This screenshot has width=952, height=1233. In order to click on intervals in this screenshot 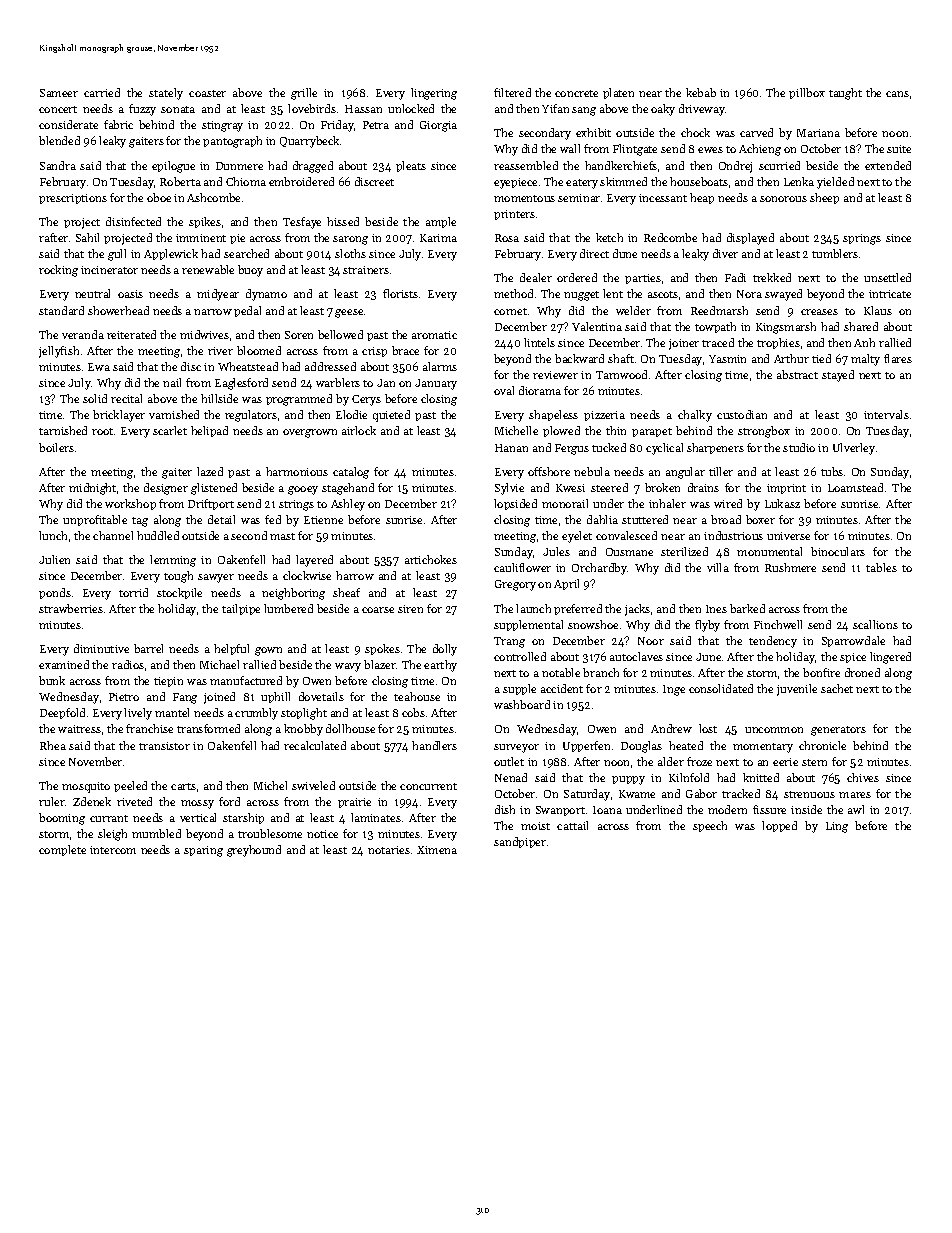, I will do `click(886, 414)`.
